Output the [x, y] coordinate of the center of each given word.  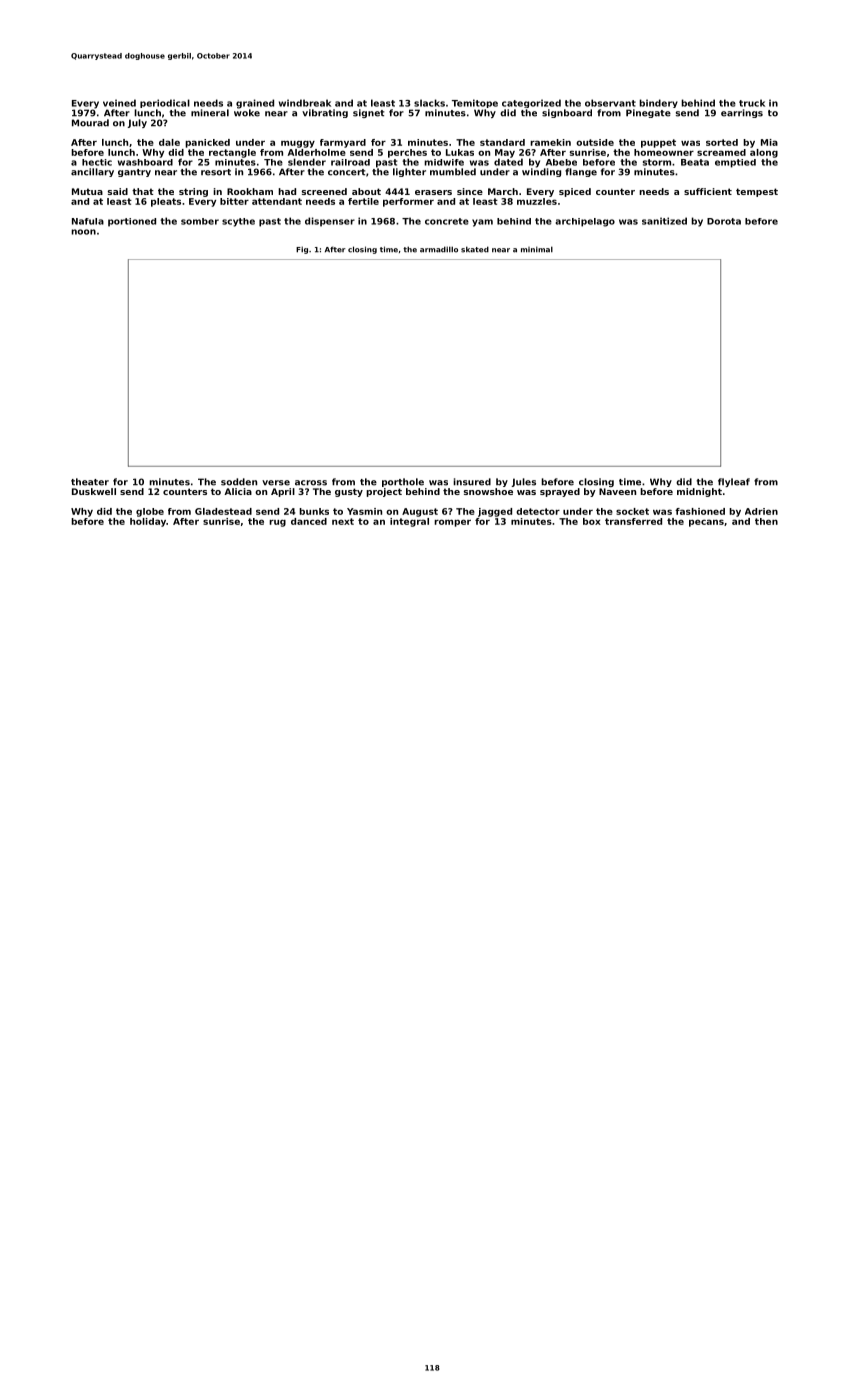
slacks [429, 103]
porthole [403, 482]
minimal [537, 249]
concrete [447, 221]
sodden [239, 482]
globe [150, 512]
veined [119, 103]
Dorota [724, 221]
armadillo [439, 249]
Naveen [617, 491]
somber [200, 221]
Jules [523, 482]
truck [752, 103]
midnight [699, 492]
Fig [302, 250]
